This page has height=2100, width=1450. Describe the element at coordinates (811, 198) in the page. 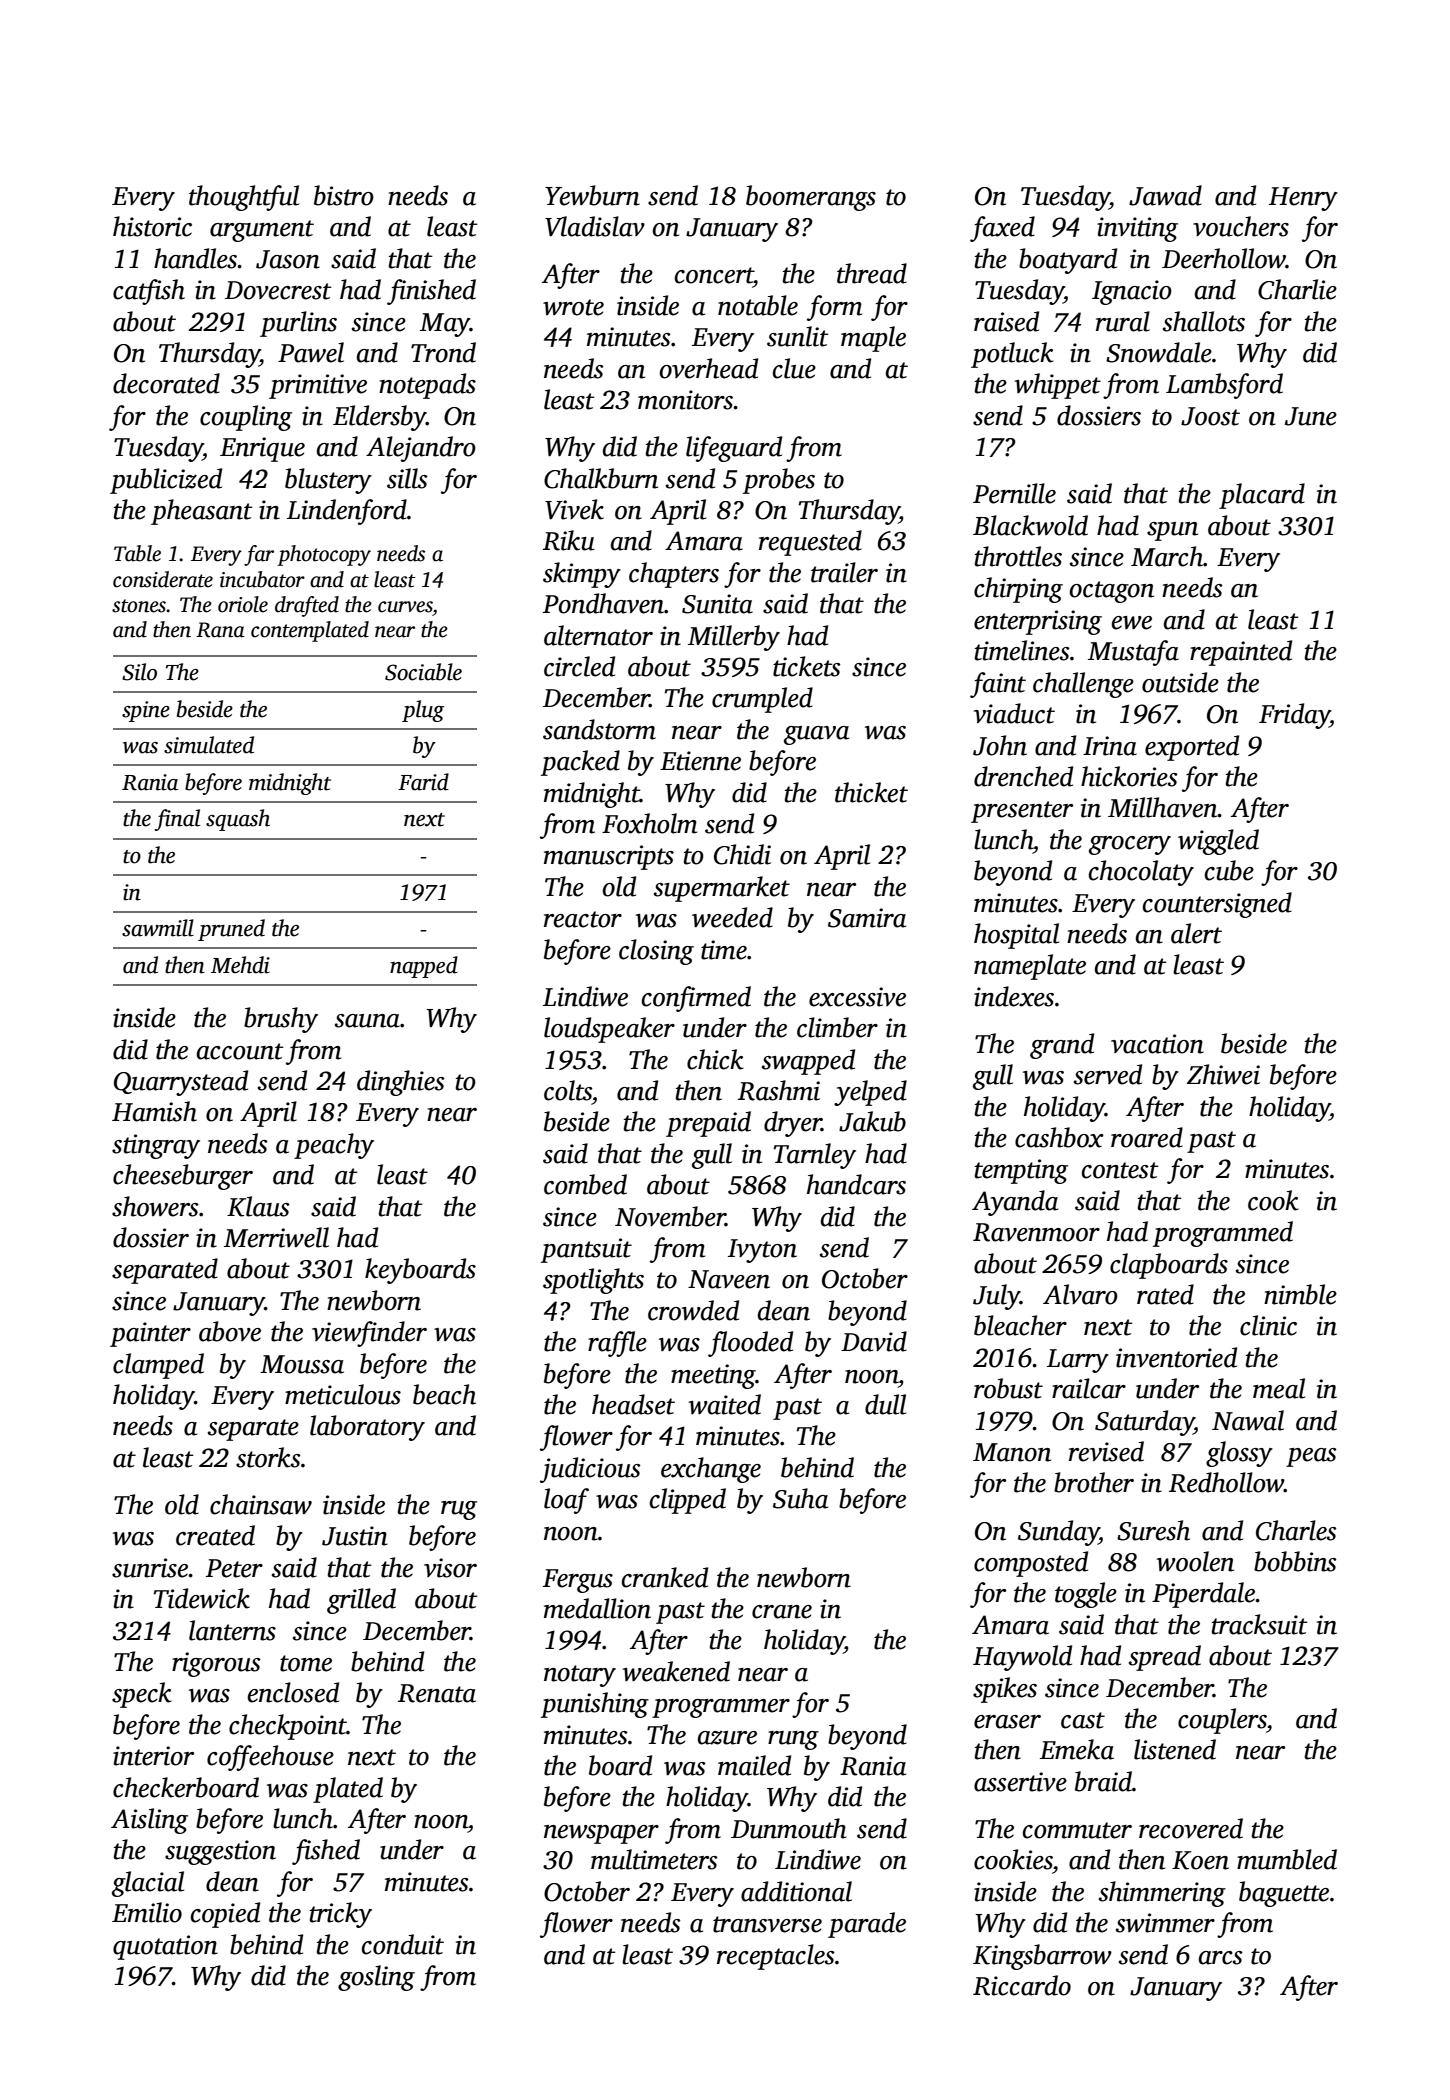

I see `boomerangs` at that location.
